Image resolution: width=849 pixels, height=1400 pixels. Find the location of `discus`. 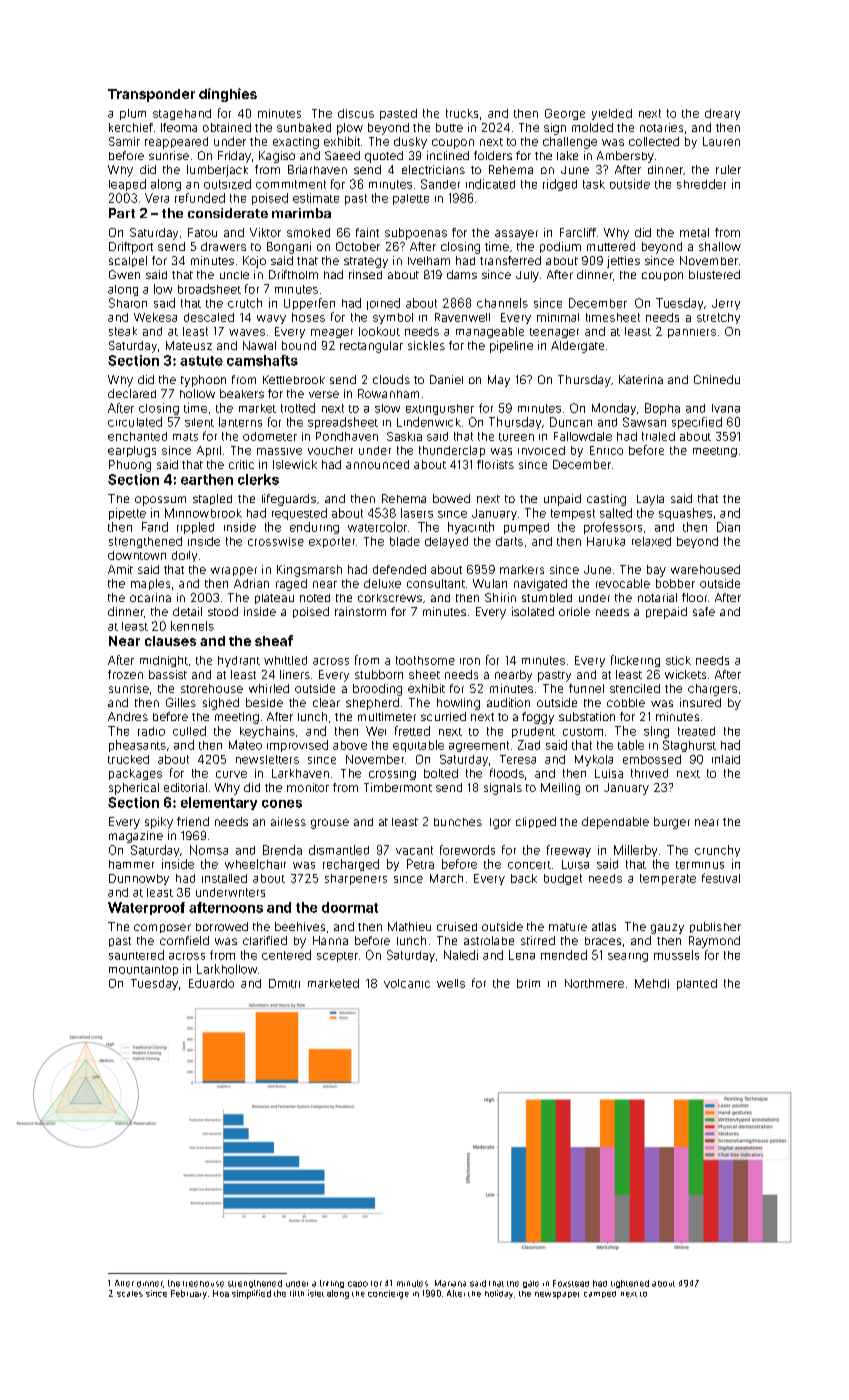

discus is located at coordinates (356, 113).
